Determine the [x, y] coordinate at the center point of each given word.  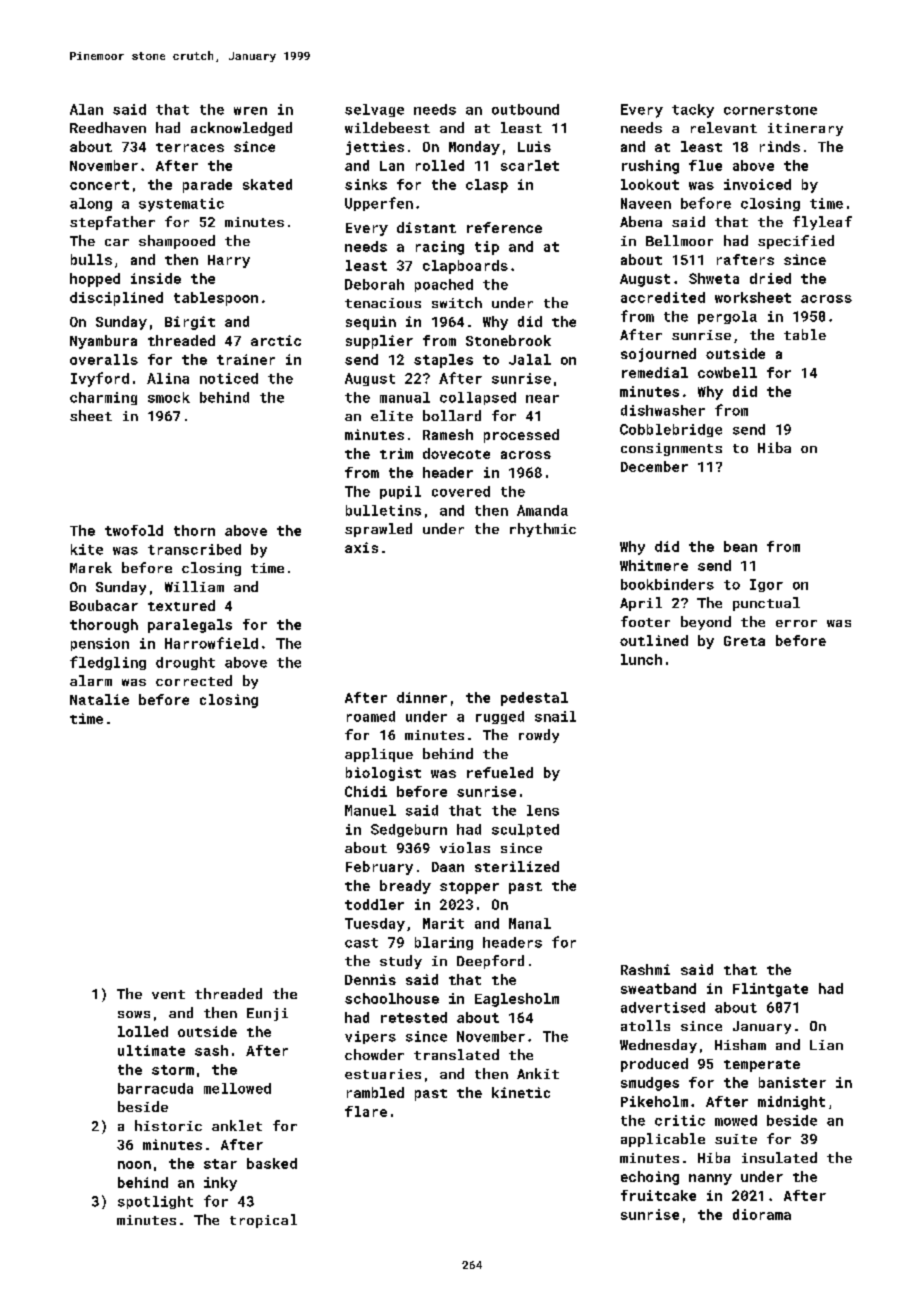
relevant [724, 127]
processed [521, 436]
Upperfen [379, 204]
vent [168, 994]
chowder [374, 1054]
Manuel [370, 810]
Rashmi [645, 969]
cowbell [727, 372]
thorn [194, 530]
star [220, 1164]
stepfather [112, 223]
